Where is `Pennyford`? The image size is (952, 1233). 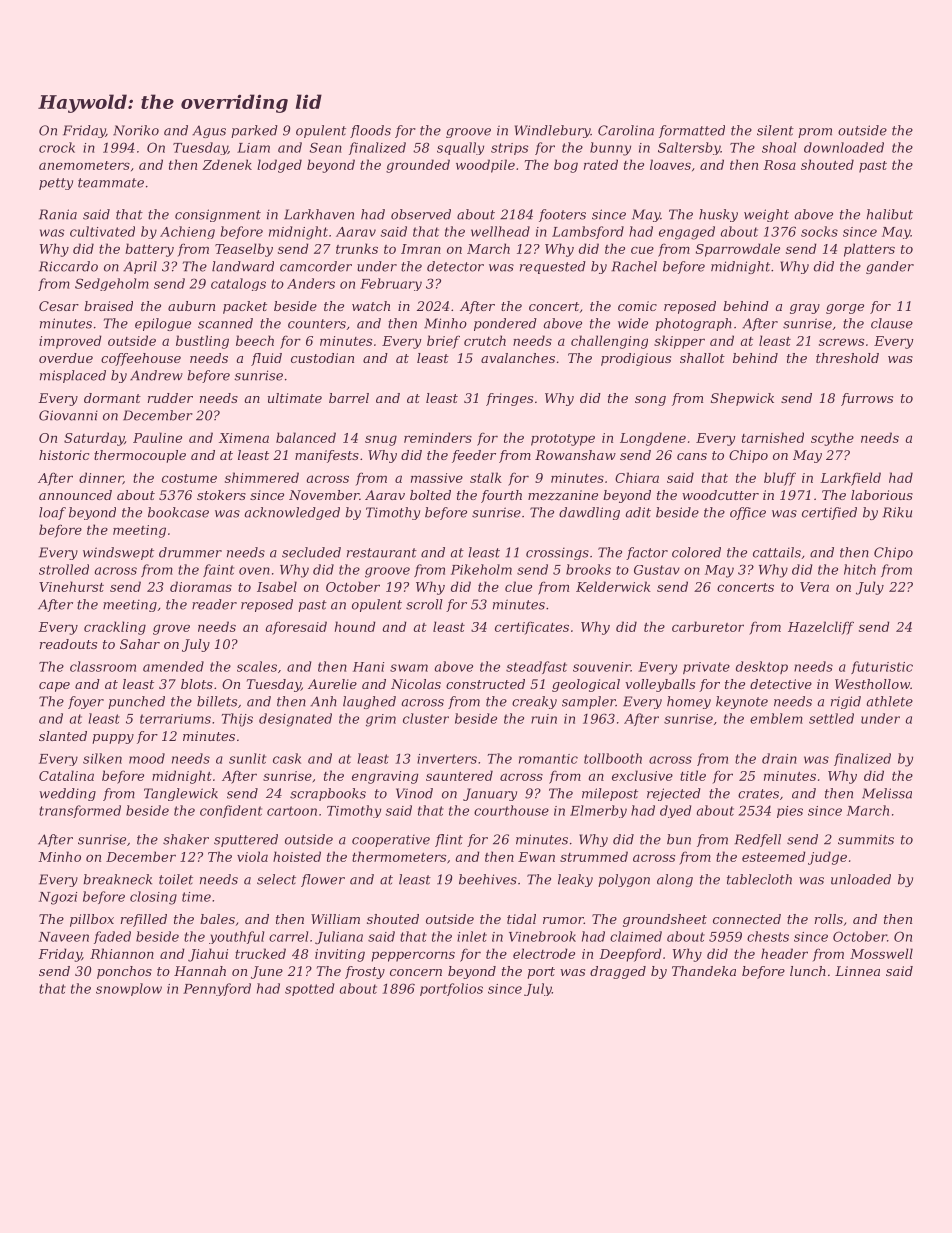
Pennyford is located at coordinates (217, 989).
